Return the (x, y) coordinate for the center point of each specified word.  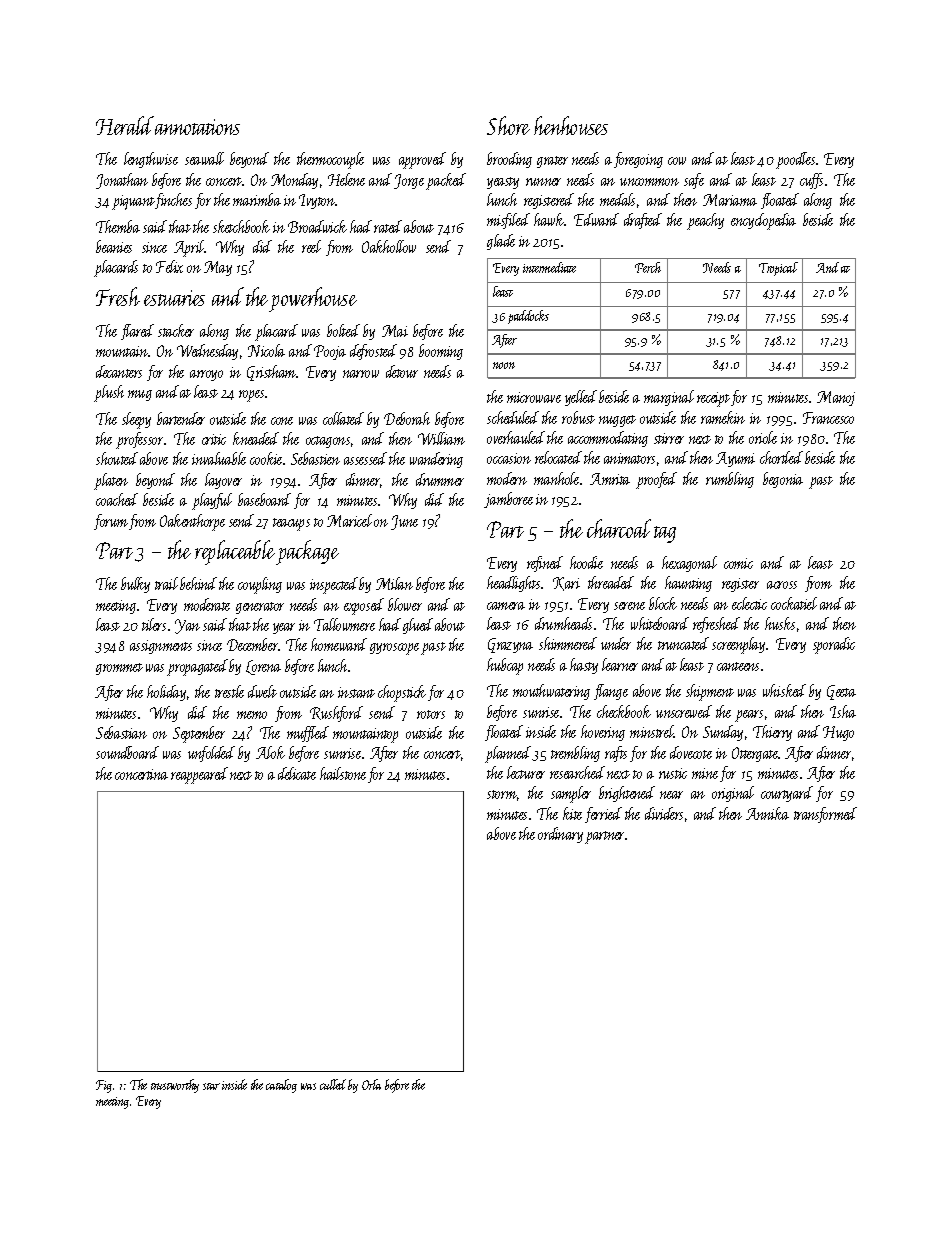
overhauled (516, 437)
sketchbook (241, 226)
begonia (783, 480)
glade (501, 242)
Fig (104, 1086)
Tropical (778, 269)
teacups (291, 524)
